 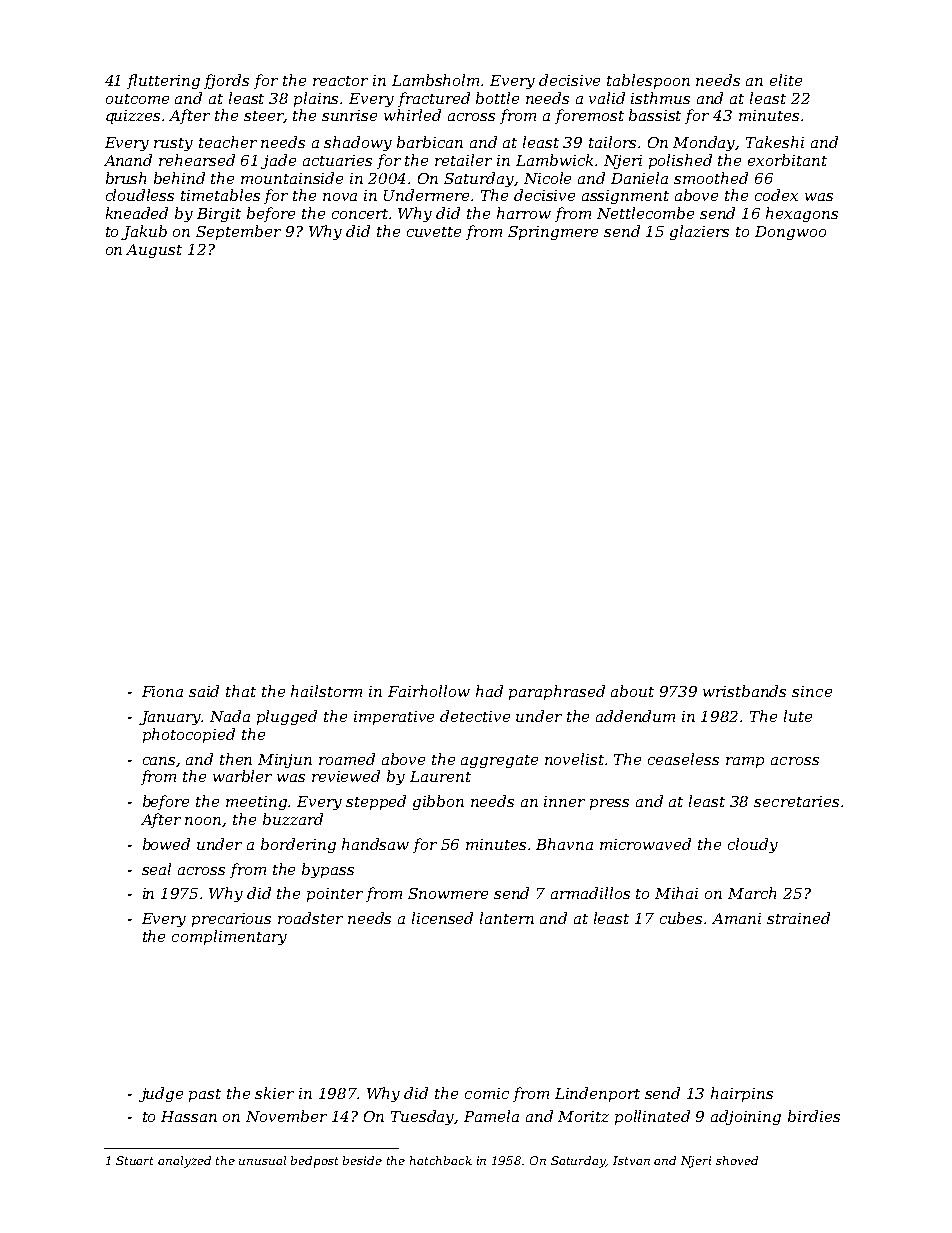 What do you see at coordinates (790, 233) in the screenshot?
I see `Dongwoo` at bounding box center [790, 233].
